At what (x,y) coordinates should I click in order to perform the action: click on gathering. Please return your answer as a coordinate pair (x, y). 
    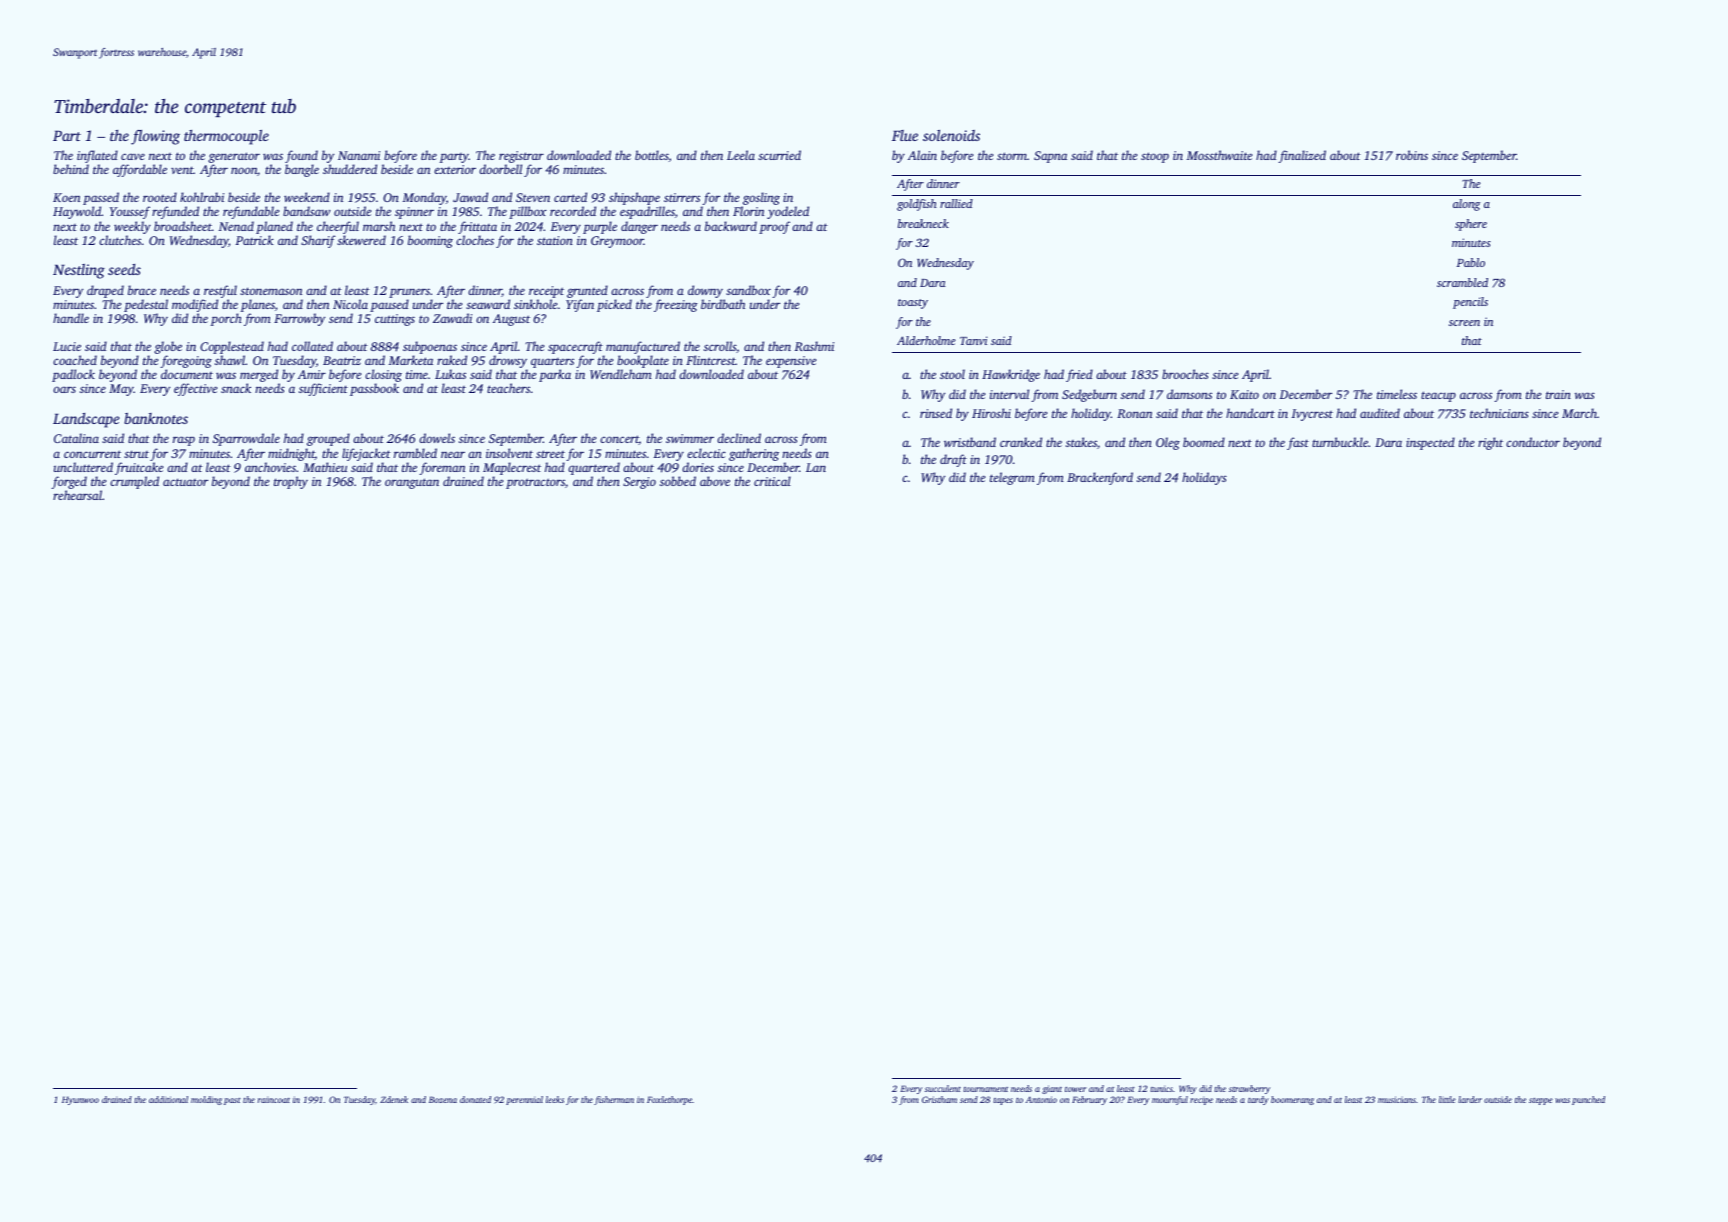
    Looking at the image, I should click on (754, 454).
